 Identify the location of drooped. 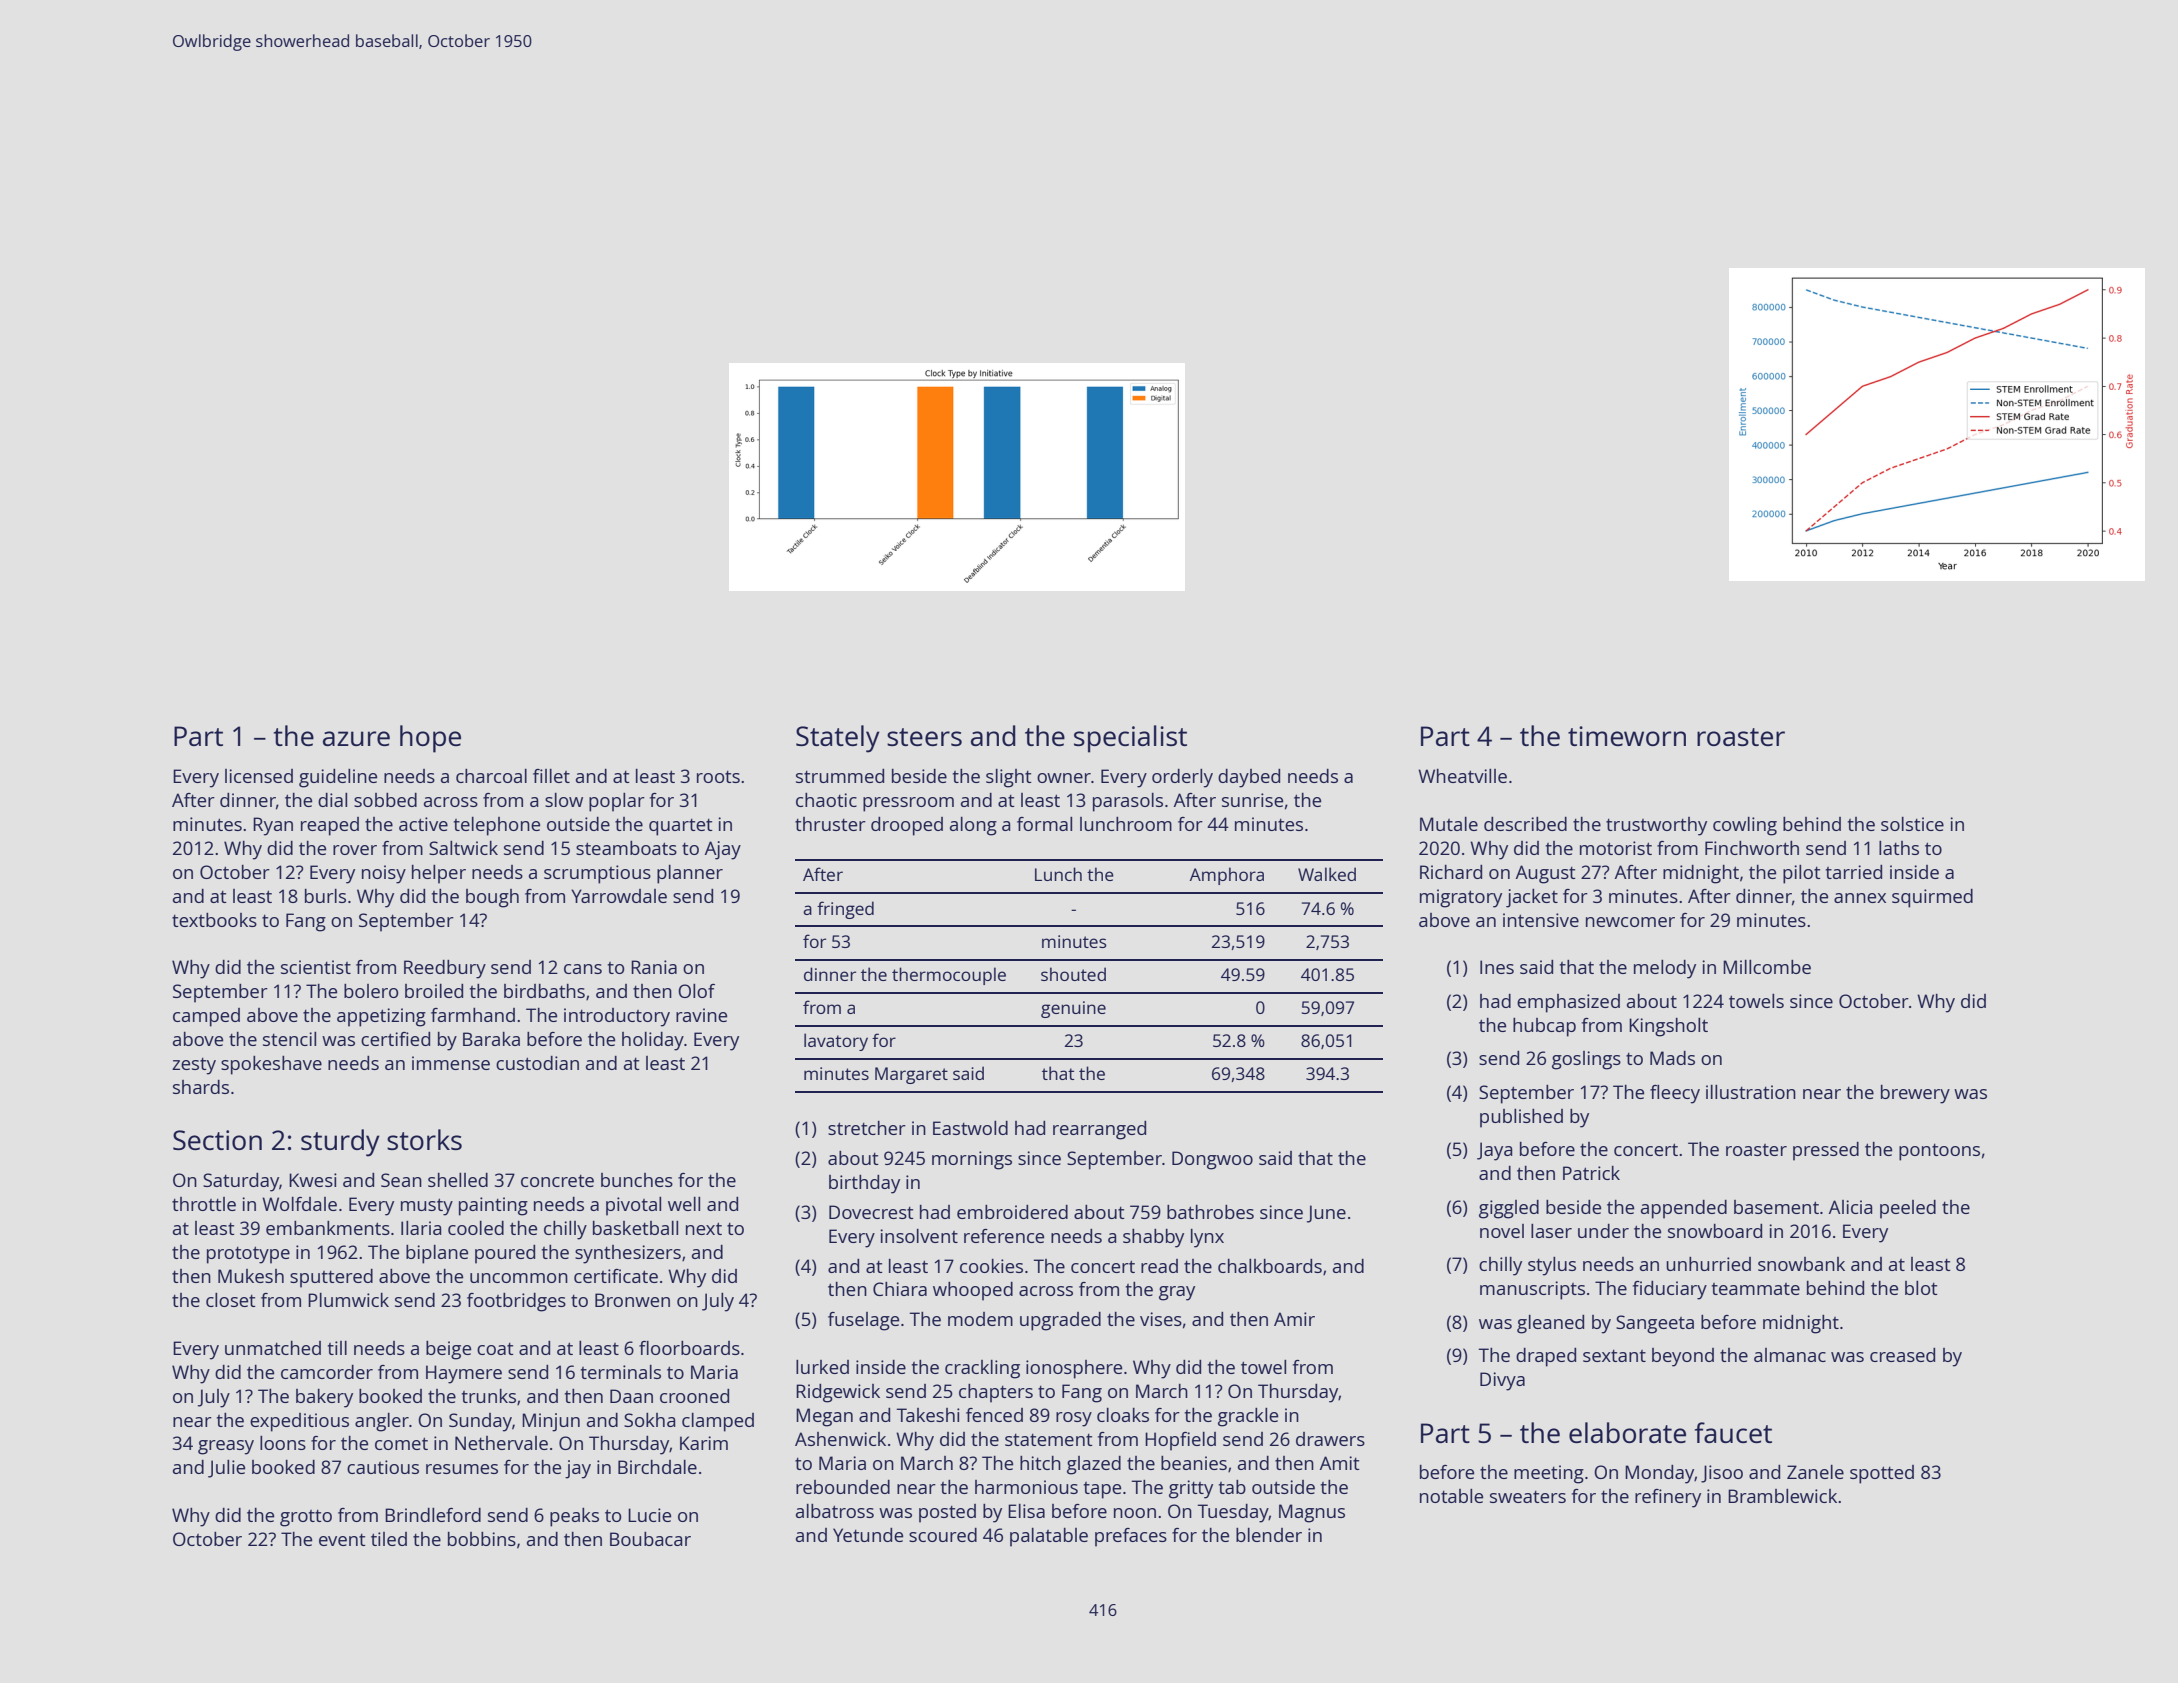
(907, 826).
